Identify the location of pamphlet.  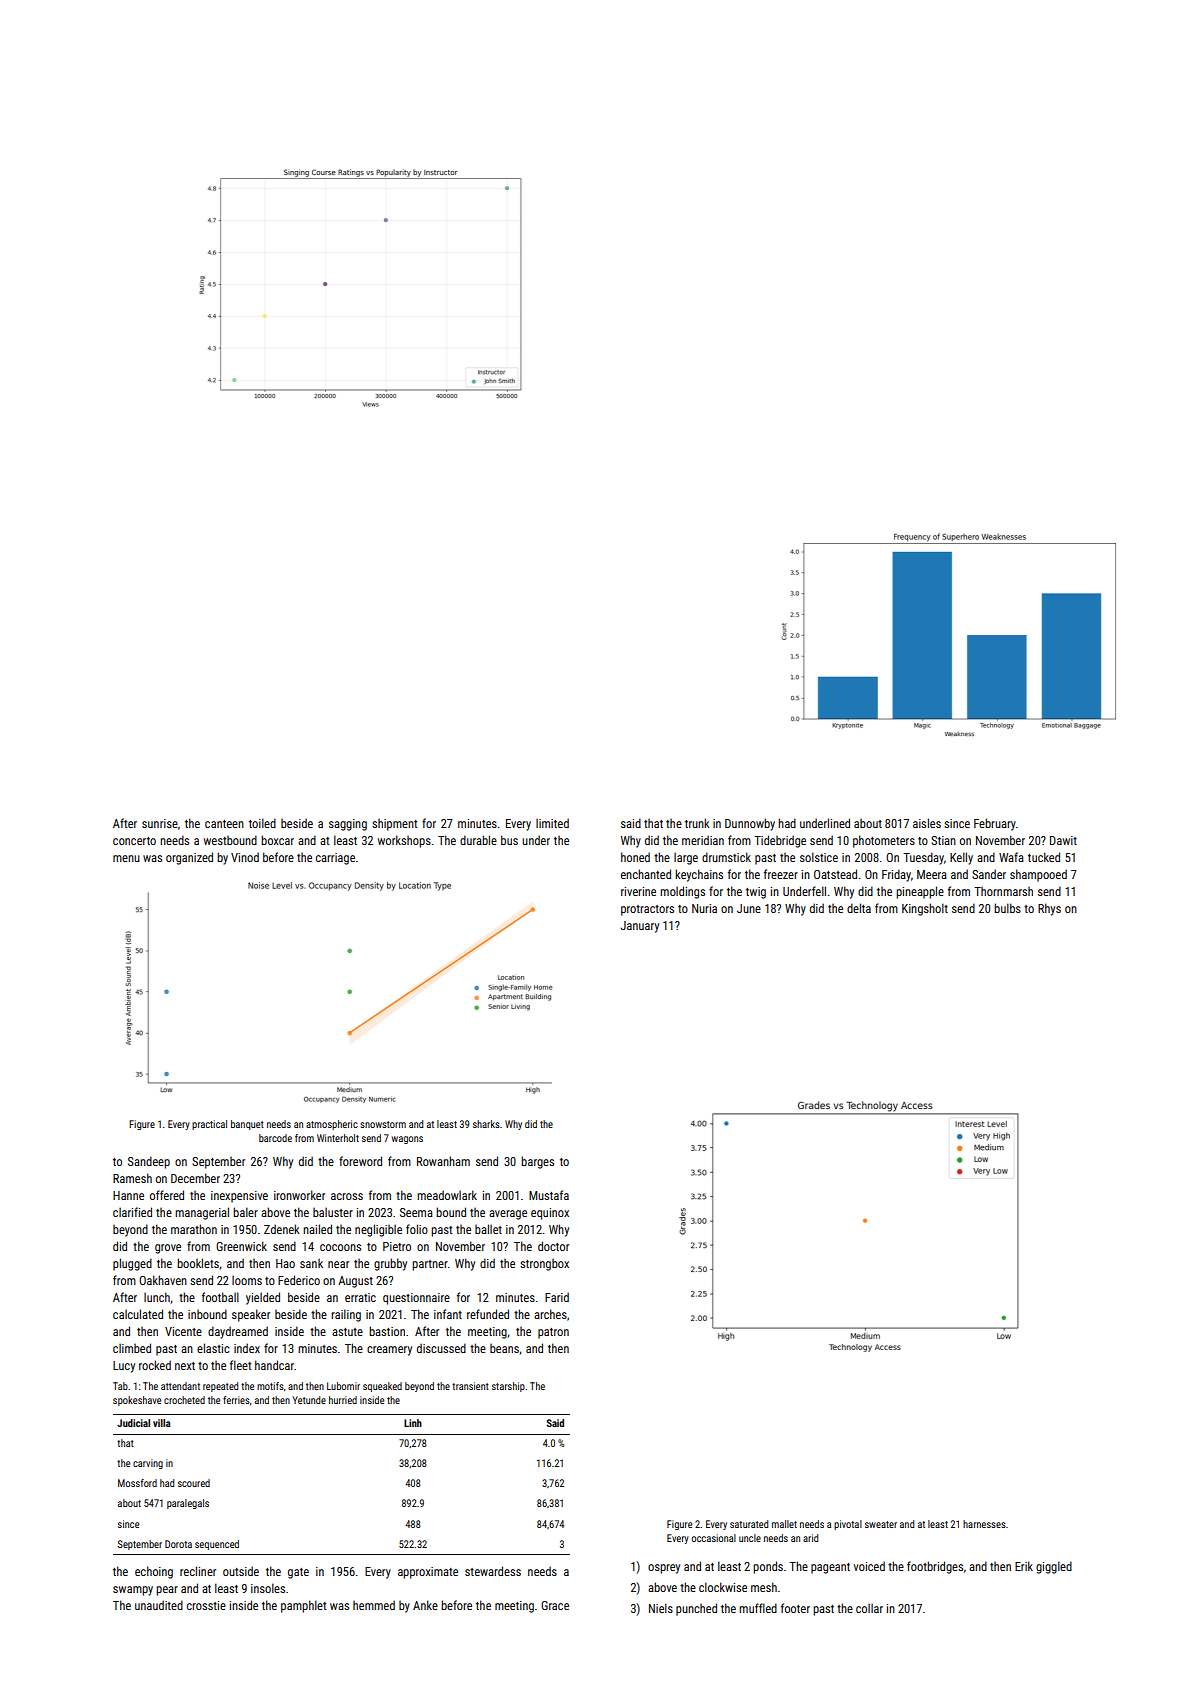
(304, 1606).
